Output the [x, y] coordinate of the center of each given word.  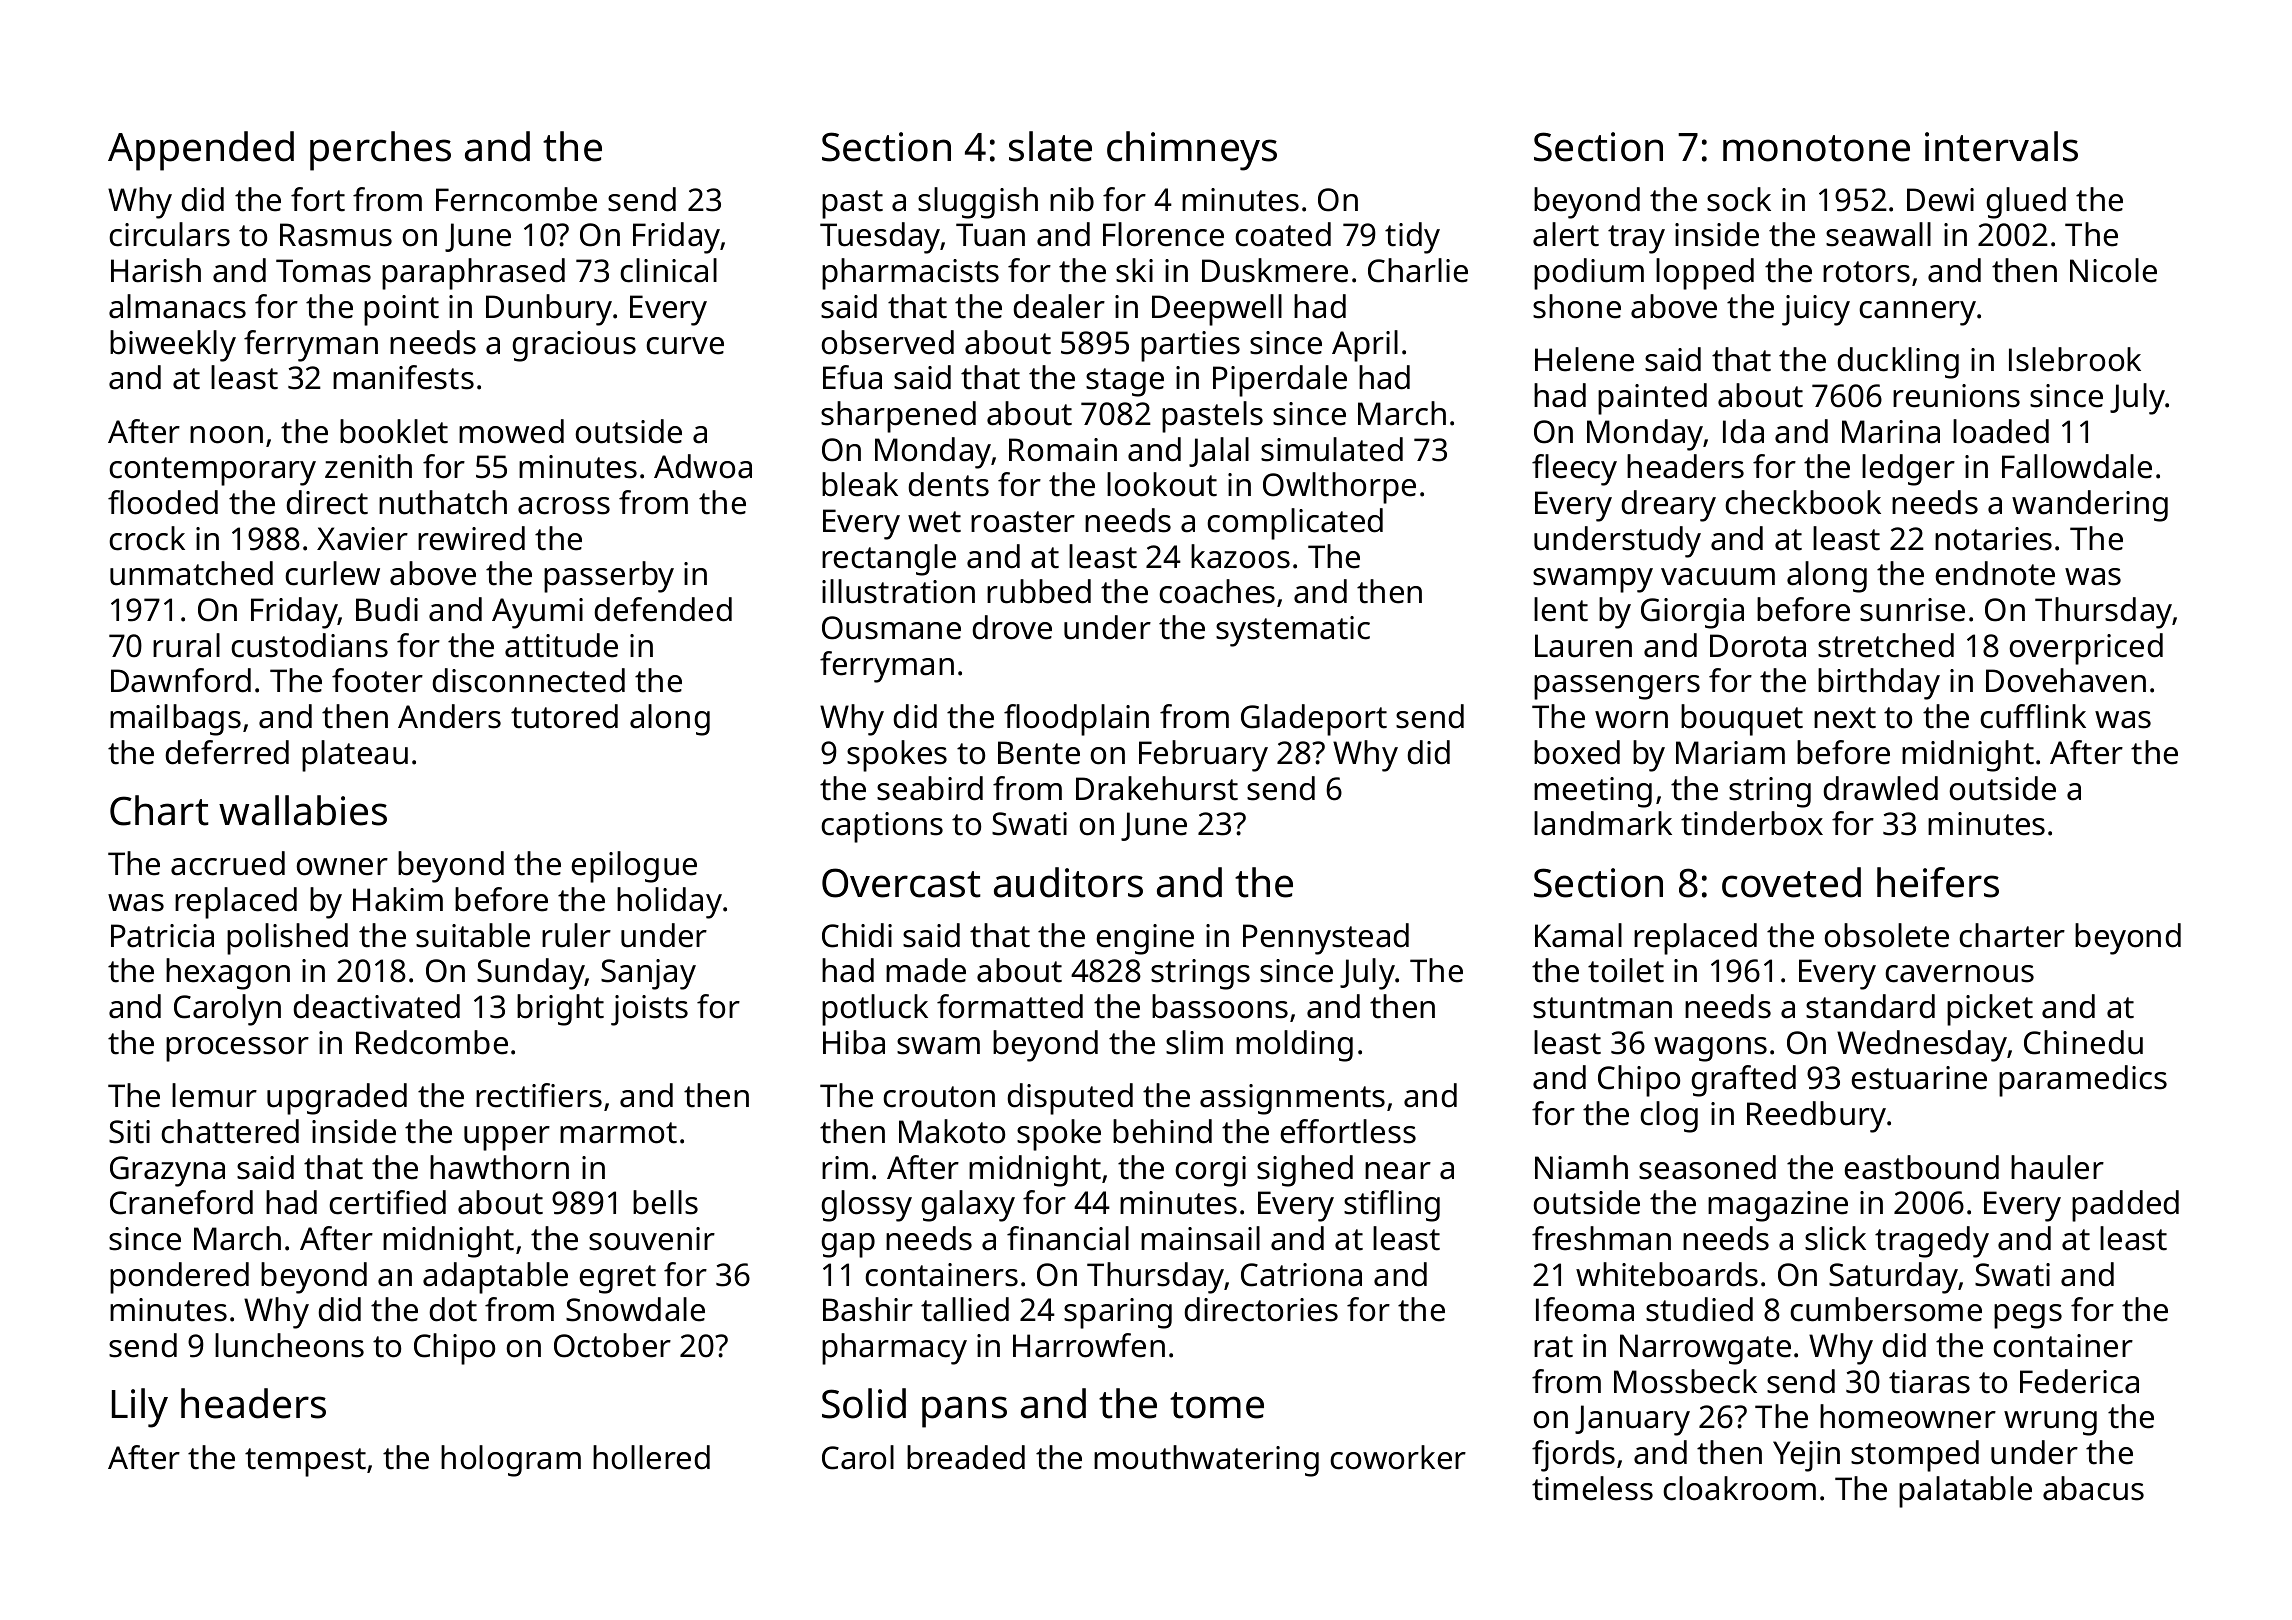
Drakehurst [1157, 788]
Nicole [2113, 270]
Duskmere [1275, 270]
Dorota [1758, 646]
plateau [355, 756]
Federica [2079, 1381]
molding [1294, 1046]
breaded [966, 1457]
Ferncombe [516, 199]
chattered [230, 1131]
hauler [2057, 1167]
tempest [305, 1462]
